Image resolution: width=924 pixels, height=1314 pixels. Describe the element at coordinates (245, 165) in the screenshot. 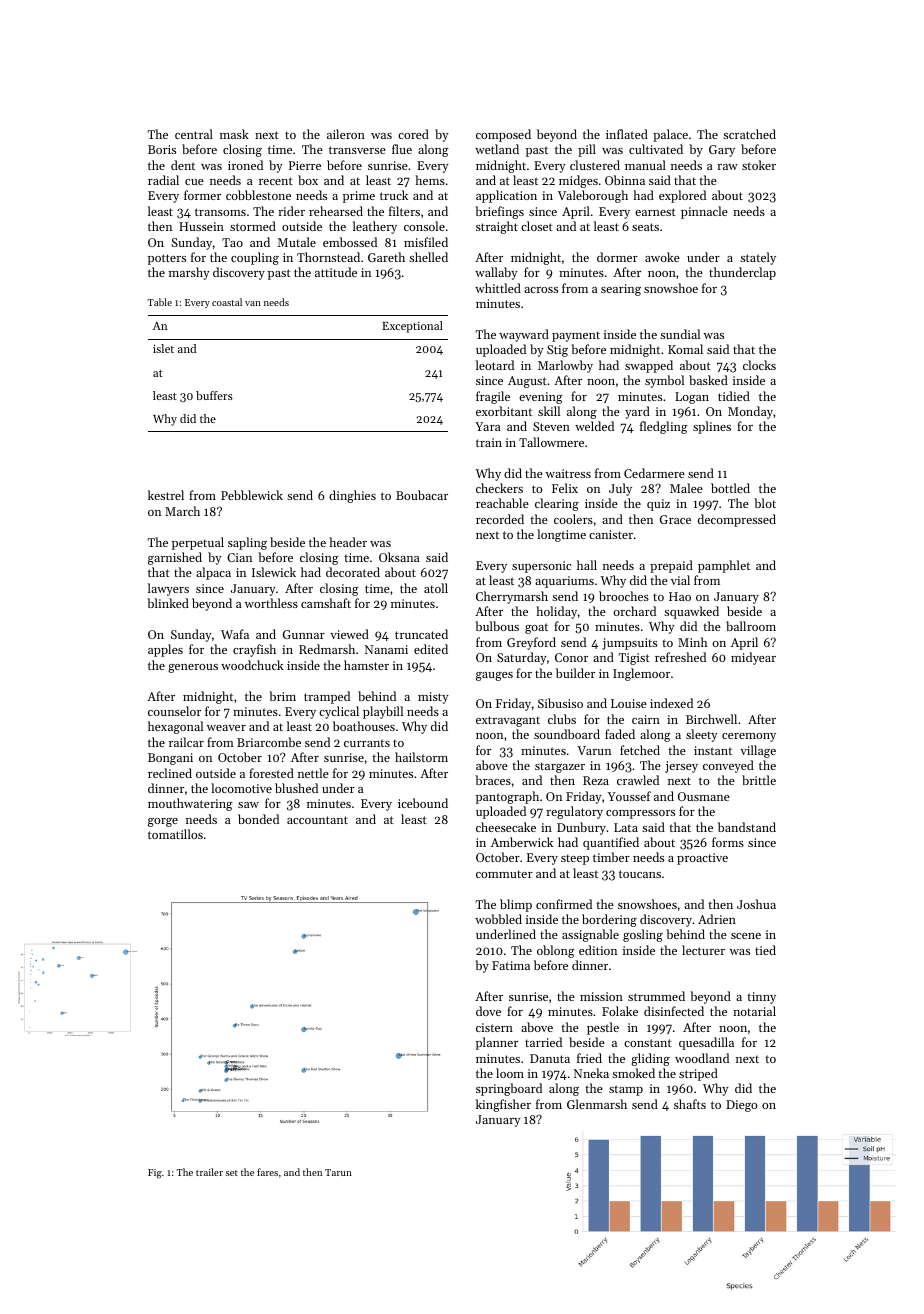

I see `ironed` at that location.
